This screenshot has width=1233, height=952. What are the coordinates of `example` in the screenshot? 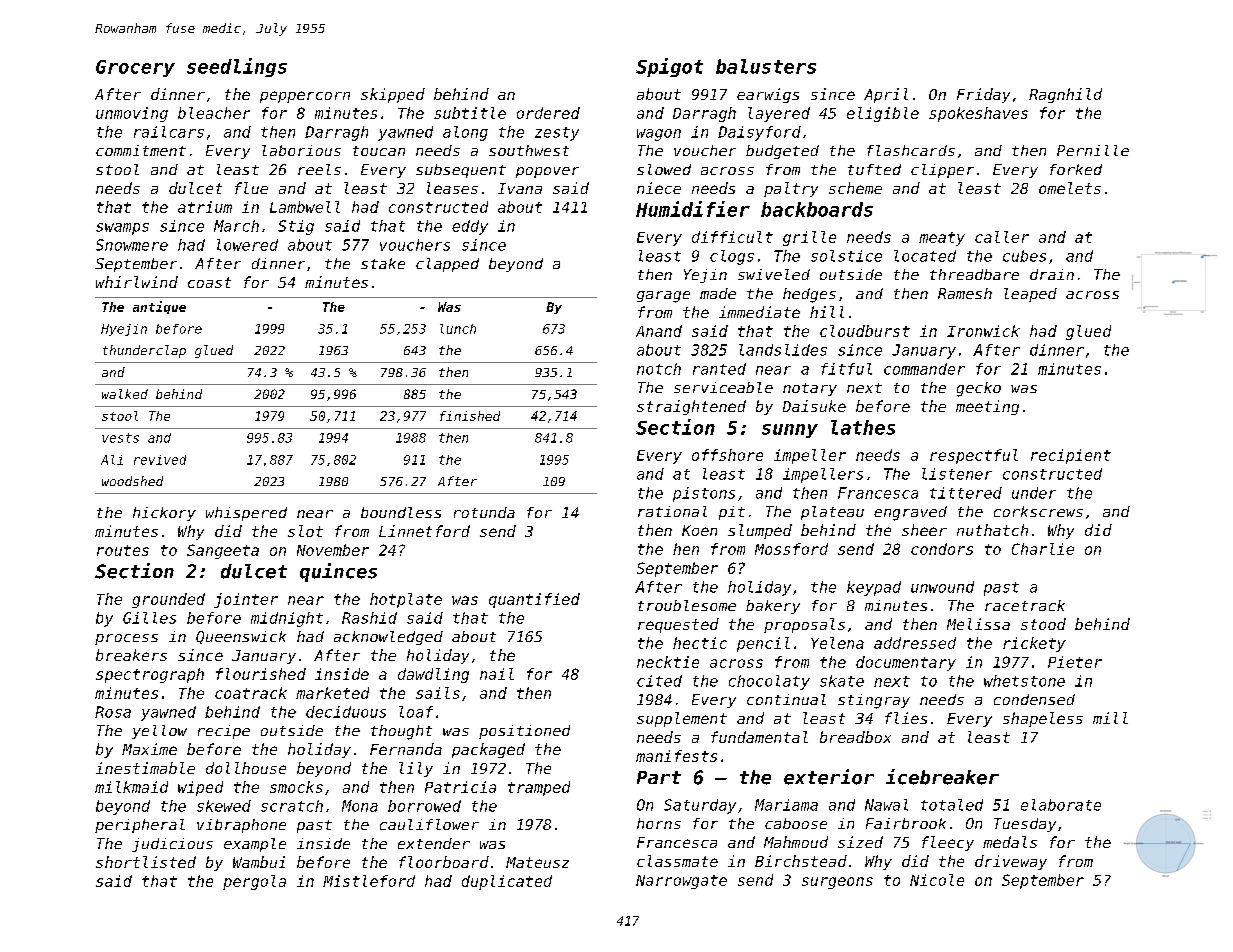 It's located at (255, 845).
